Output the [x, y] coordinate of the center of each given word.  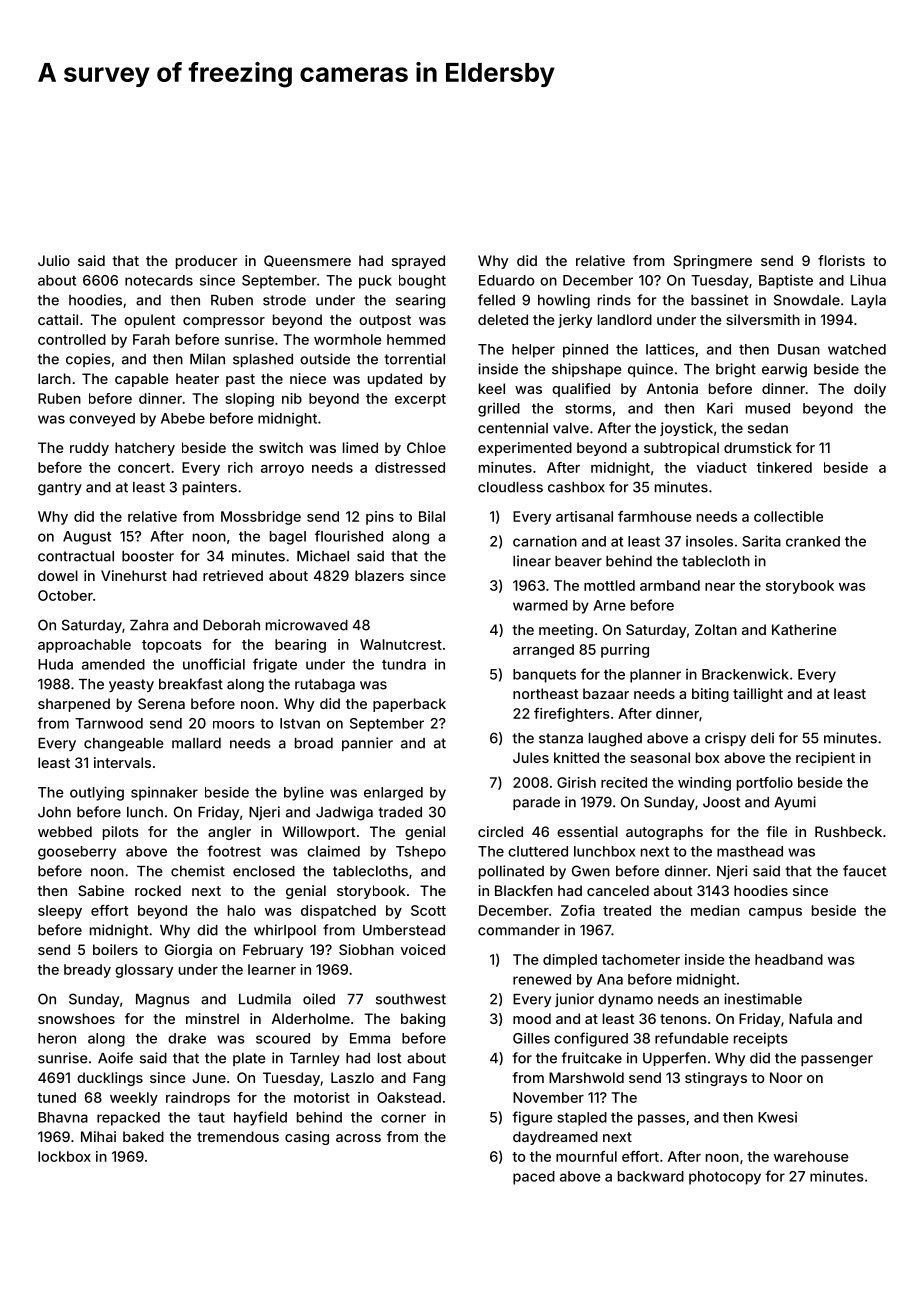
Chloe [426, 447]
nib [292, 398]
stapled [582, 1119]
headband [789, 959]
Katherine [804, 629]
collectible [788, 516]
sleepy [60, 912]
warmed [540, 605]
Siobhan [366, 949]
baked [143, 1136]
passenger [837, 1061]
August [87, 538]
